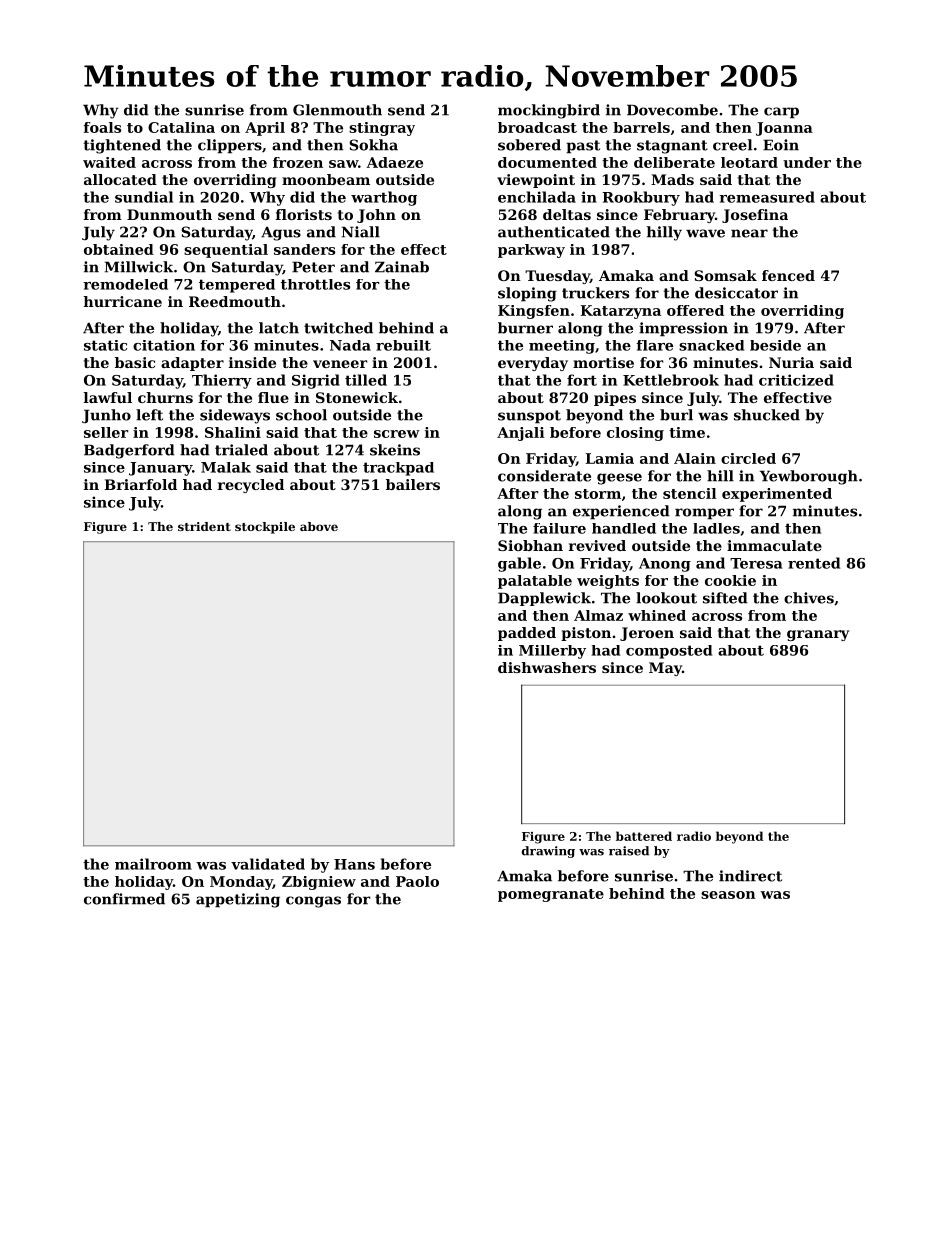 The width and height of the page is (952, 1233). Describe the element at coordinates (313, 902) in the page. I see `congas` at that location.
